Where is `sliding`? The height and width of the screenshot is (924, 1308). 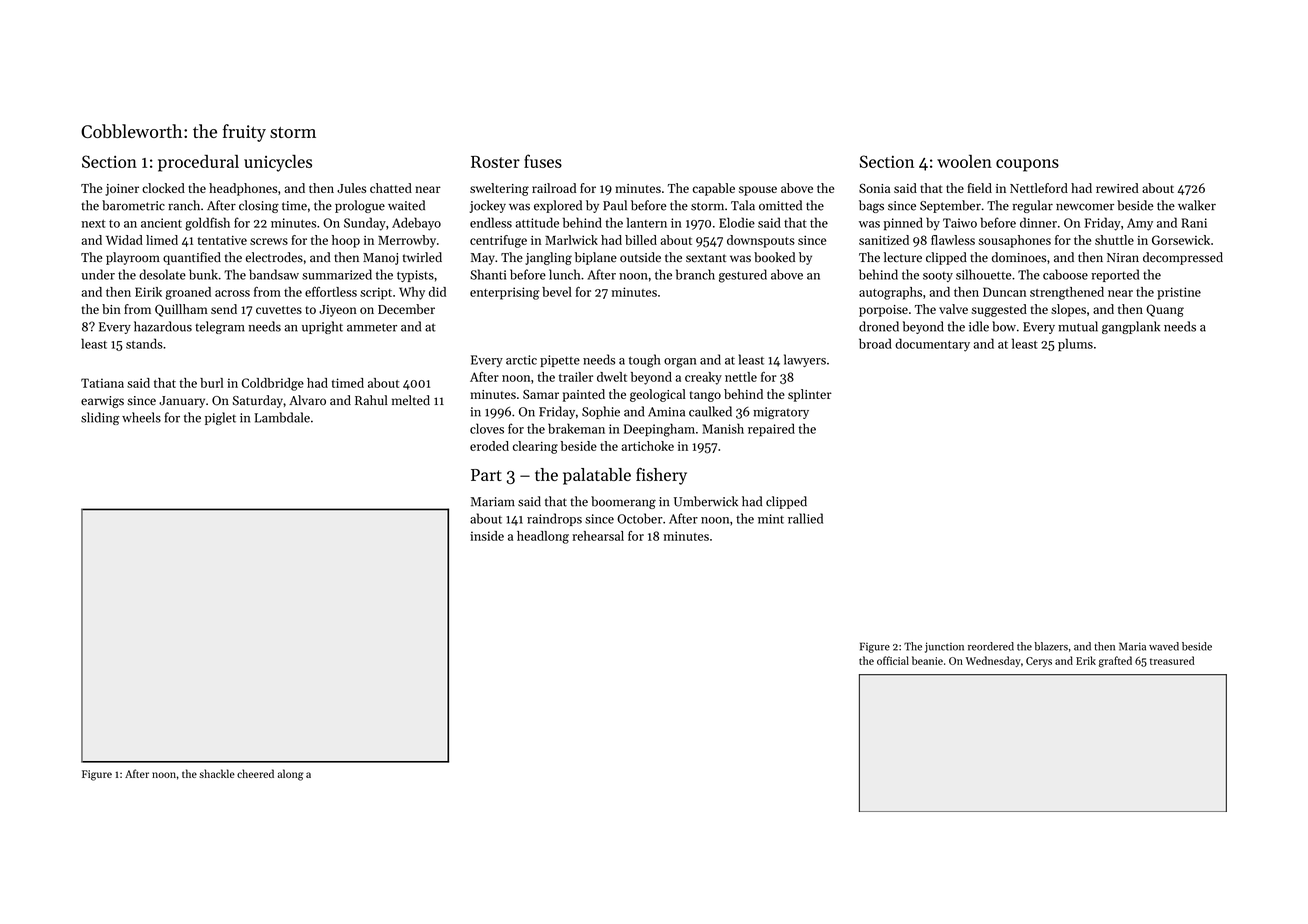 sliding is located at coordinates (100, 418).
